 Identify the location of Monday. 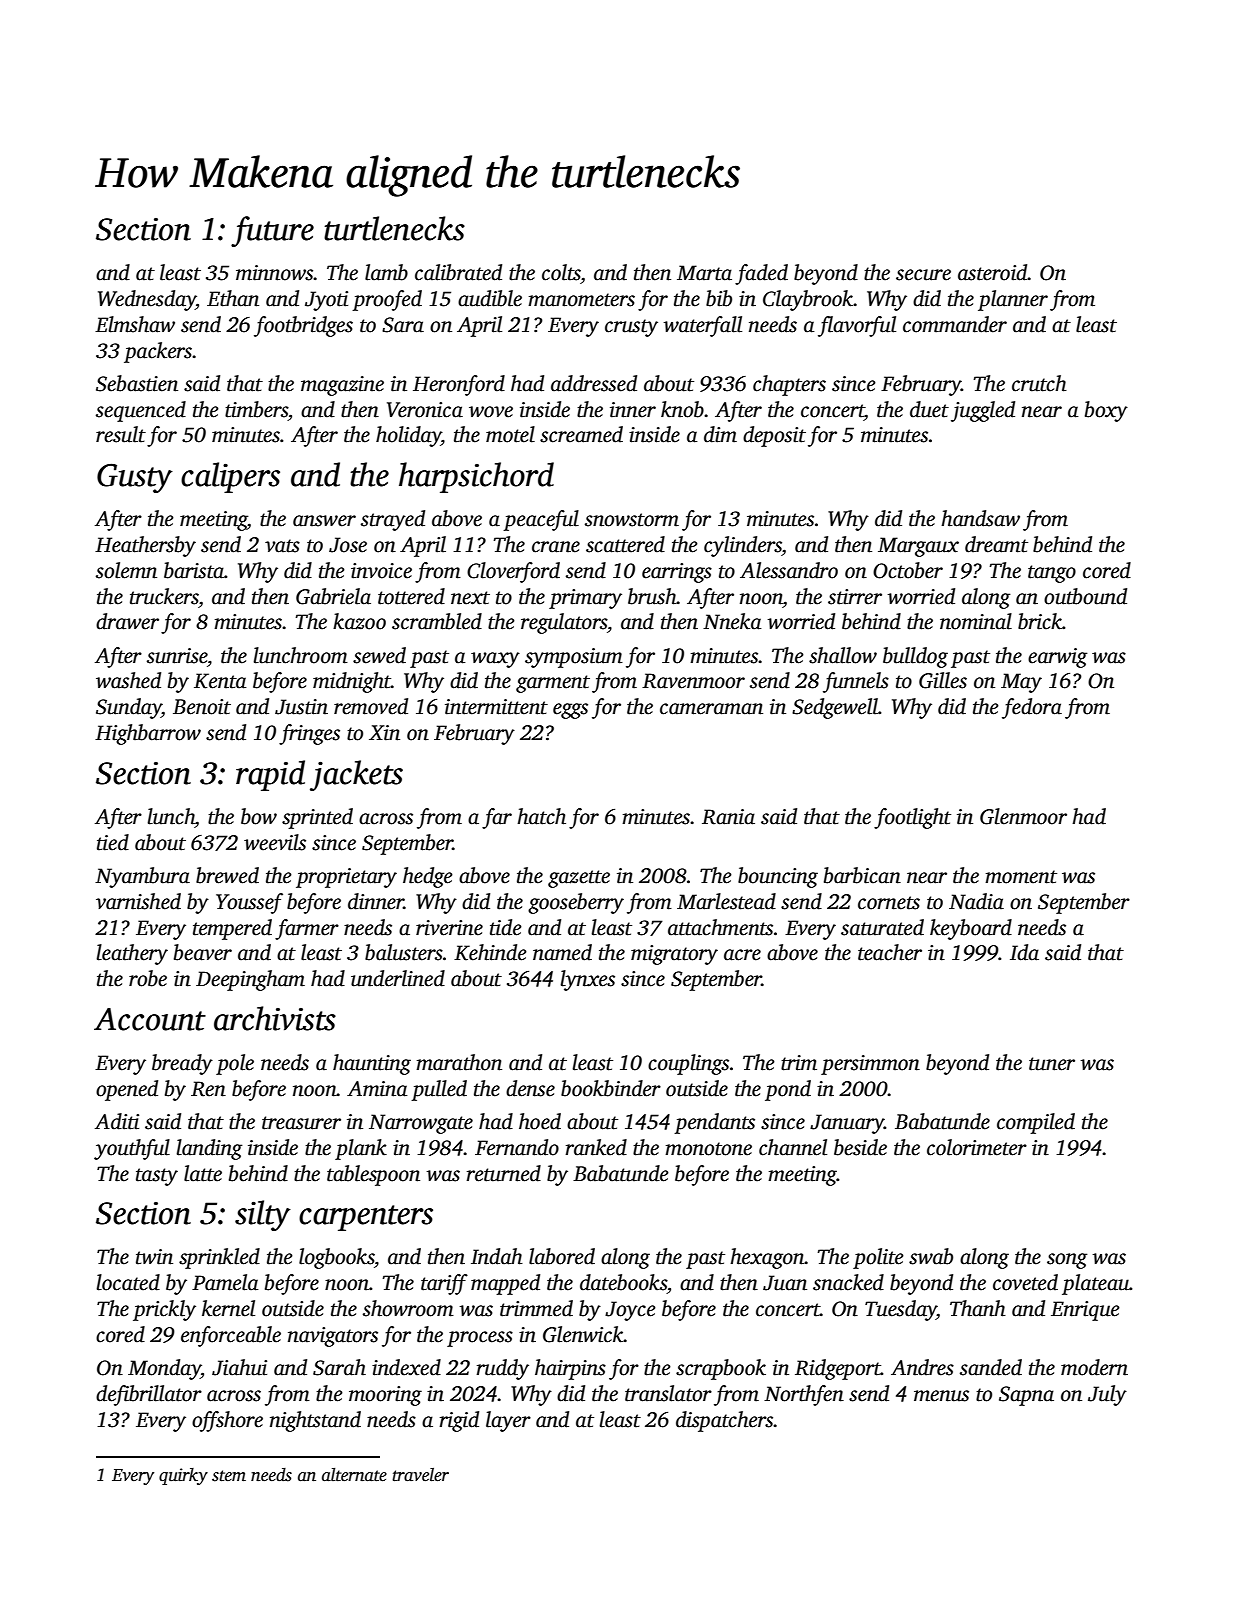
(164, 1369).
